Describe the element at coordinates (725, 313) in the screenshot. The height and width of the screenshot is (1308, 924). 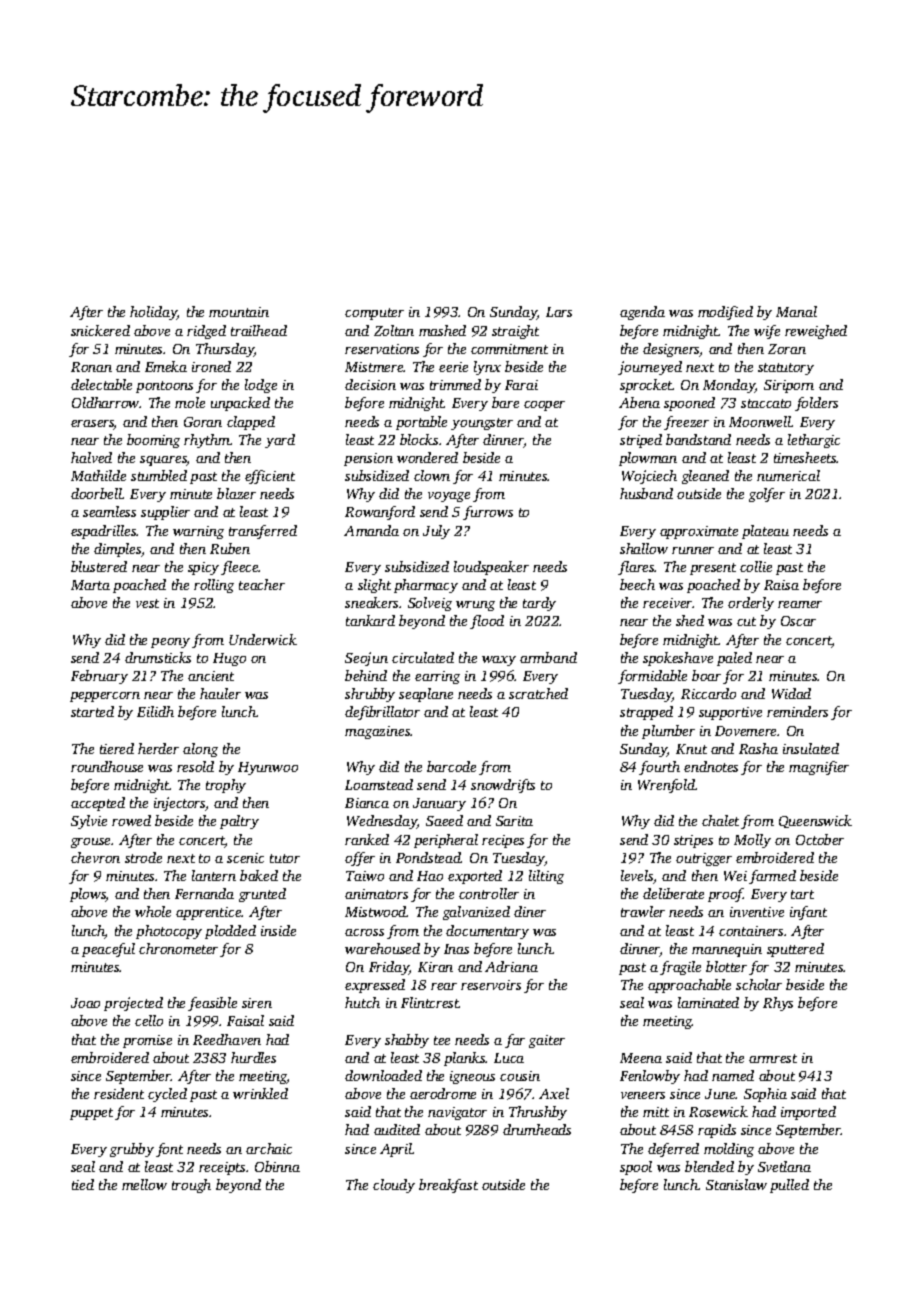
I see `modified` at that location.
